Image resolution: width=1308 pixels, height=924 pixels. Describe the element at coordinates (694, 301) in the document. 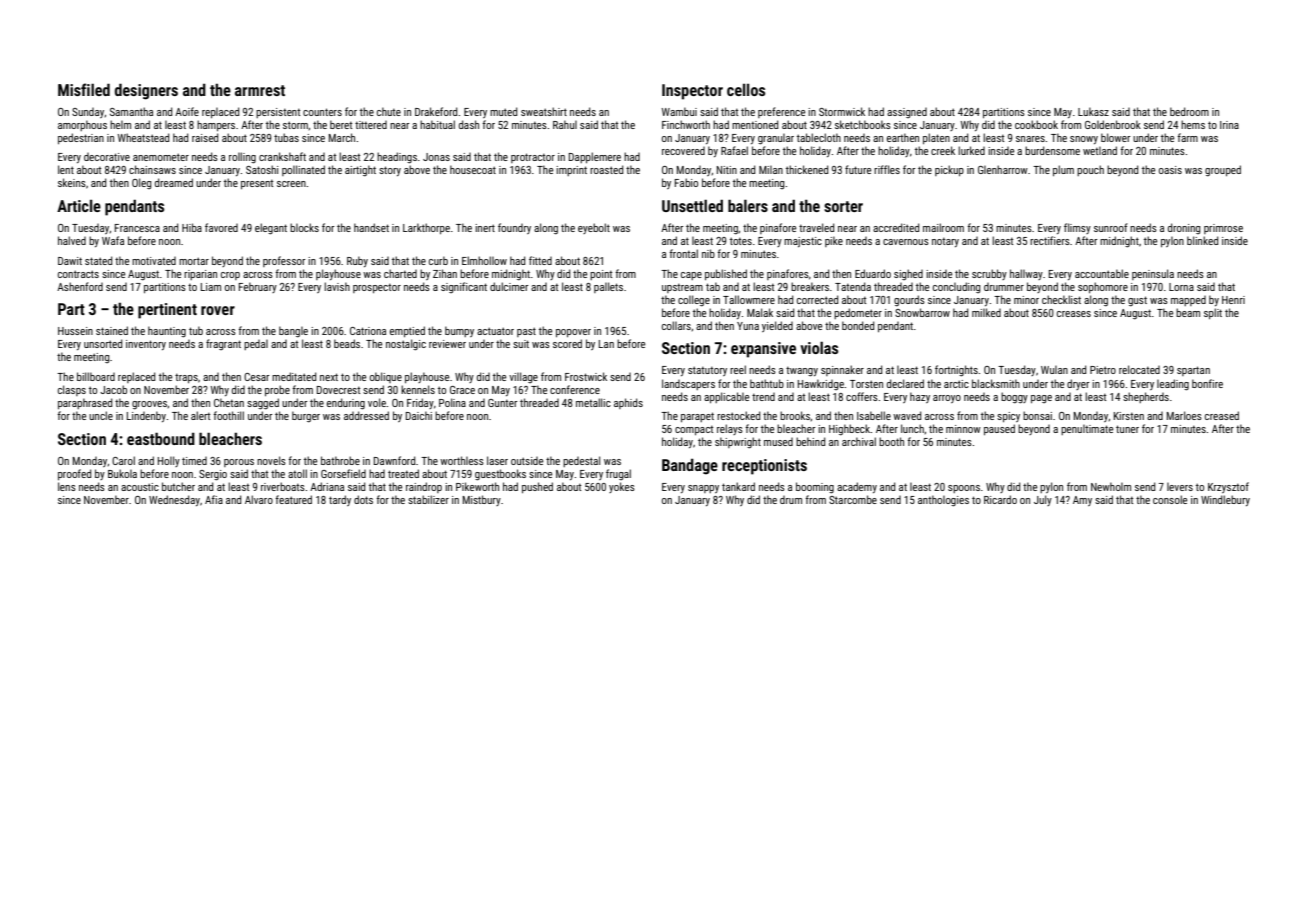

I see `college` at that location.
